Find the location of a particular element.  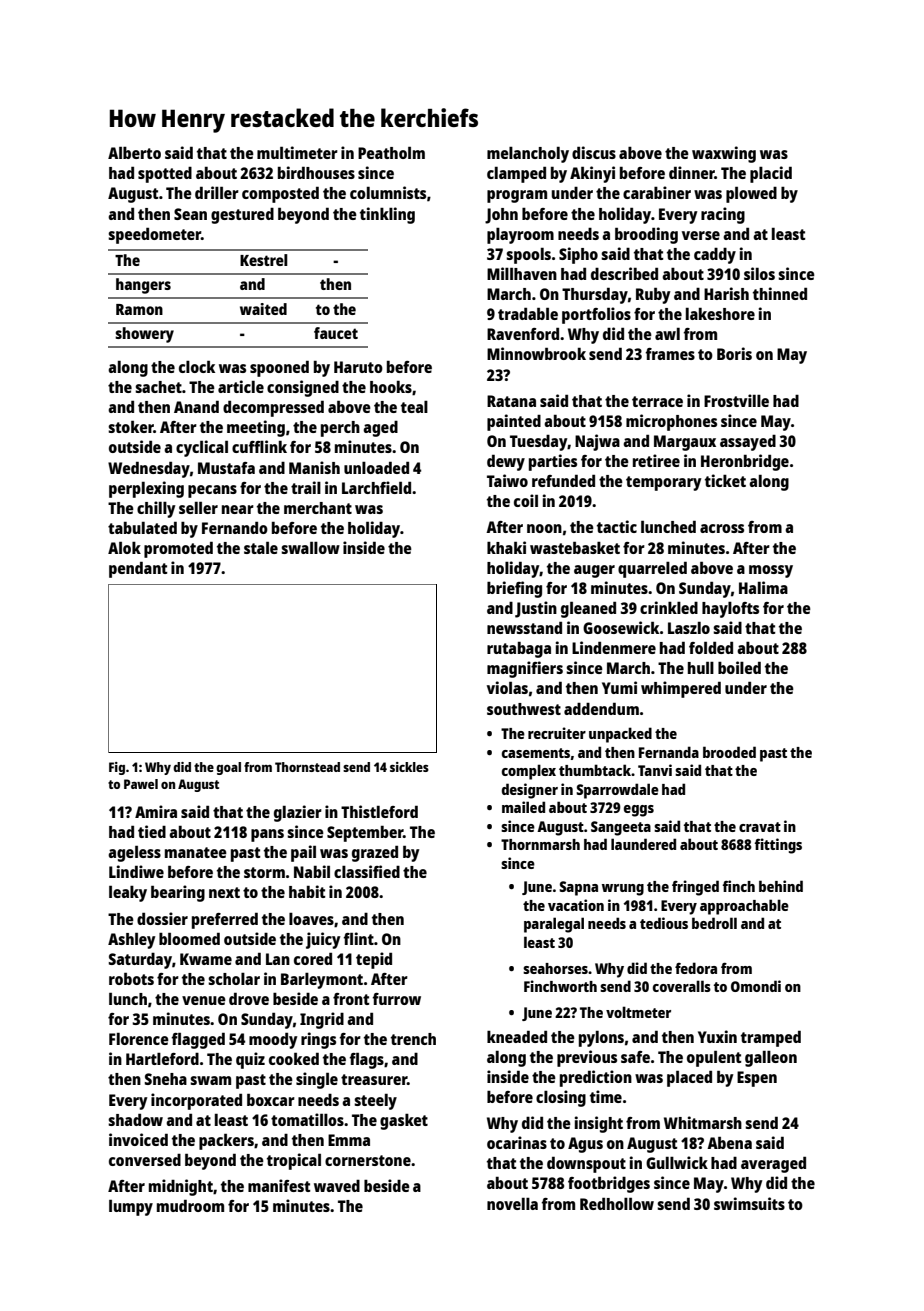

spotted is located at coordinates (165, 175).
